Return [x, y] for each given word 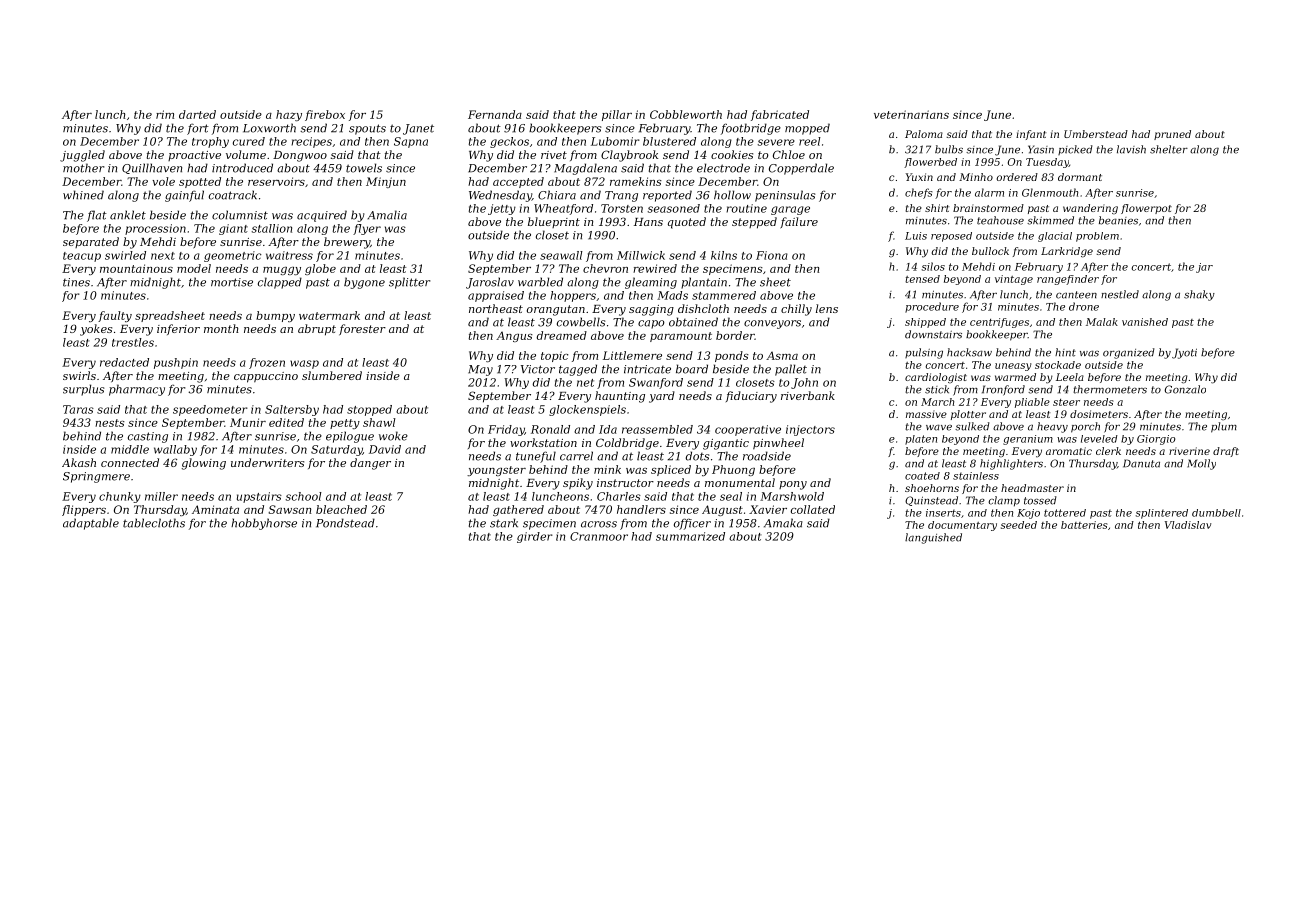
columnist [240, 215]
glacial [1055, 237]
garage [790, 210]
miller [161, 496]
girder [535, 537]
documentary [962, 526]
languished [933, 538]
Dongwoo [300, 156]
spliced [671, 470]
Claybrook [629, 156]
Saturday [336, 450]
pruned [1172, 135]
